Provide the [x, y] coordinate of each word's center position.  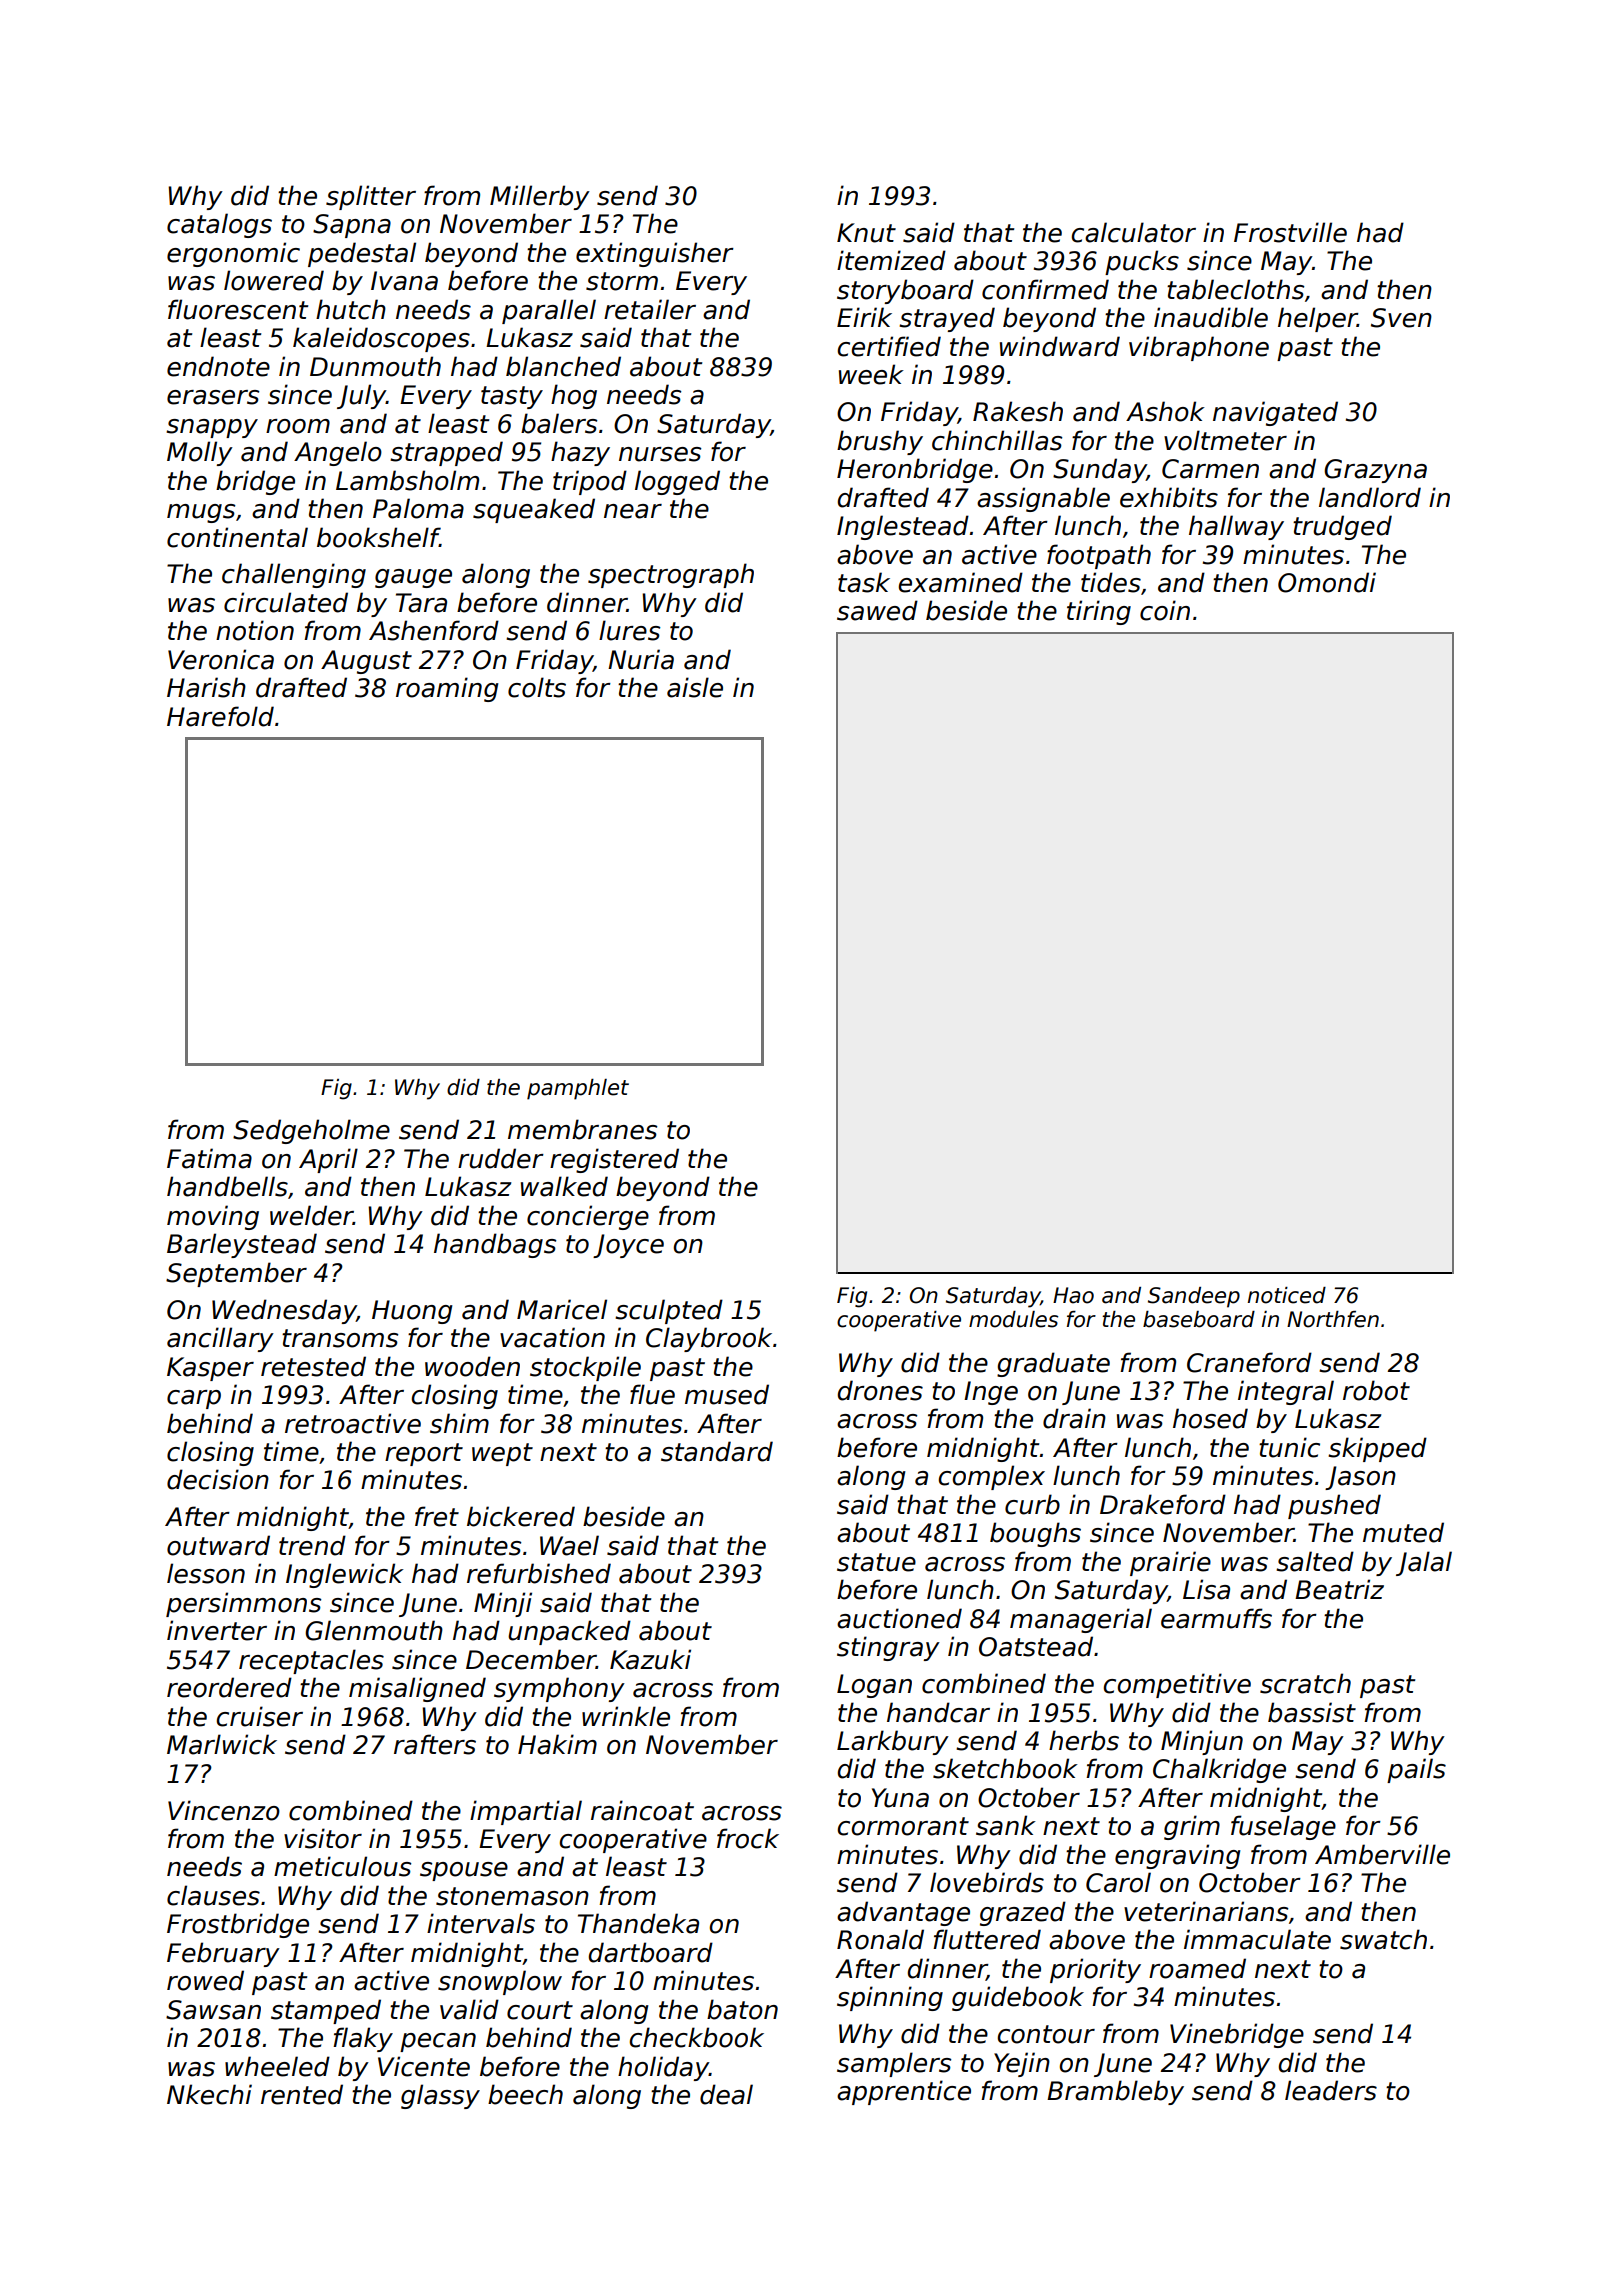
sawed [877, 610]
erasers [213, 397]
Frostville [1290, 232]
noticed [1287, 1295]
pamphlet [578, 1089]
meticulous [342, 1866]
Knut [866, 233]
